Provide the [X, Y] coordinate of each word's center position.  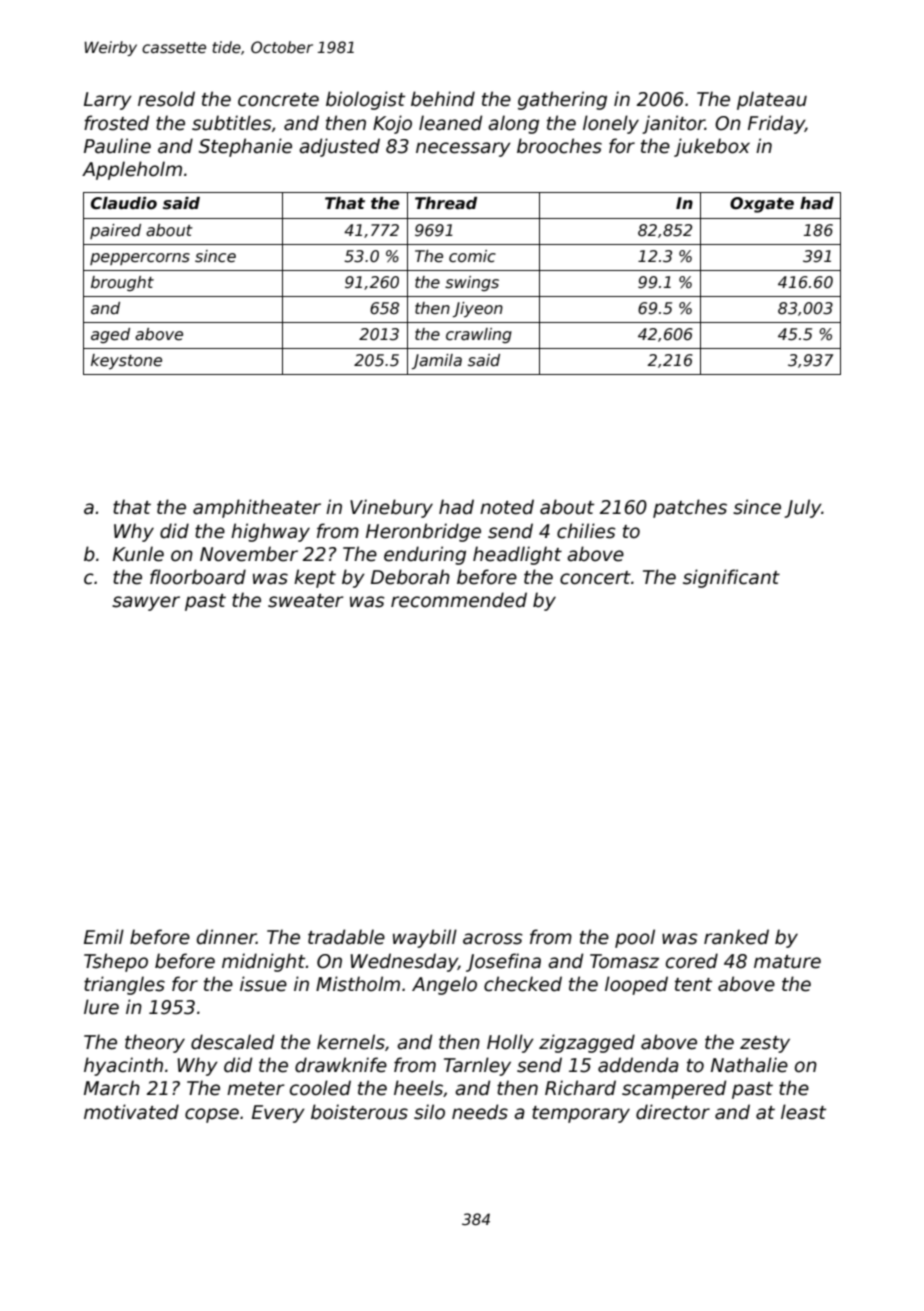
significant [731, 578]
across [493, 939]
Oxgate [762, 205]
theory [155, 1043]
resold [166, 99]
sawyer [146, 603]
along [513, 124]
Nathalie [749, 1065]
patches [690, 508]
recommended [459, 600]
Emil [104, 936]
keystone [126, 361]
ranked [736, 937]
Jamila [437, 361]
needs [480, 1112]
